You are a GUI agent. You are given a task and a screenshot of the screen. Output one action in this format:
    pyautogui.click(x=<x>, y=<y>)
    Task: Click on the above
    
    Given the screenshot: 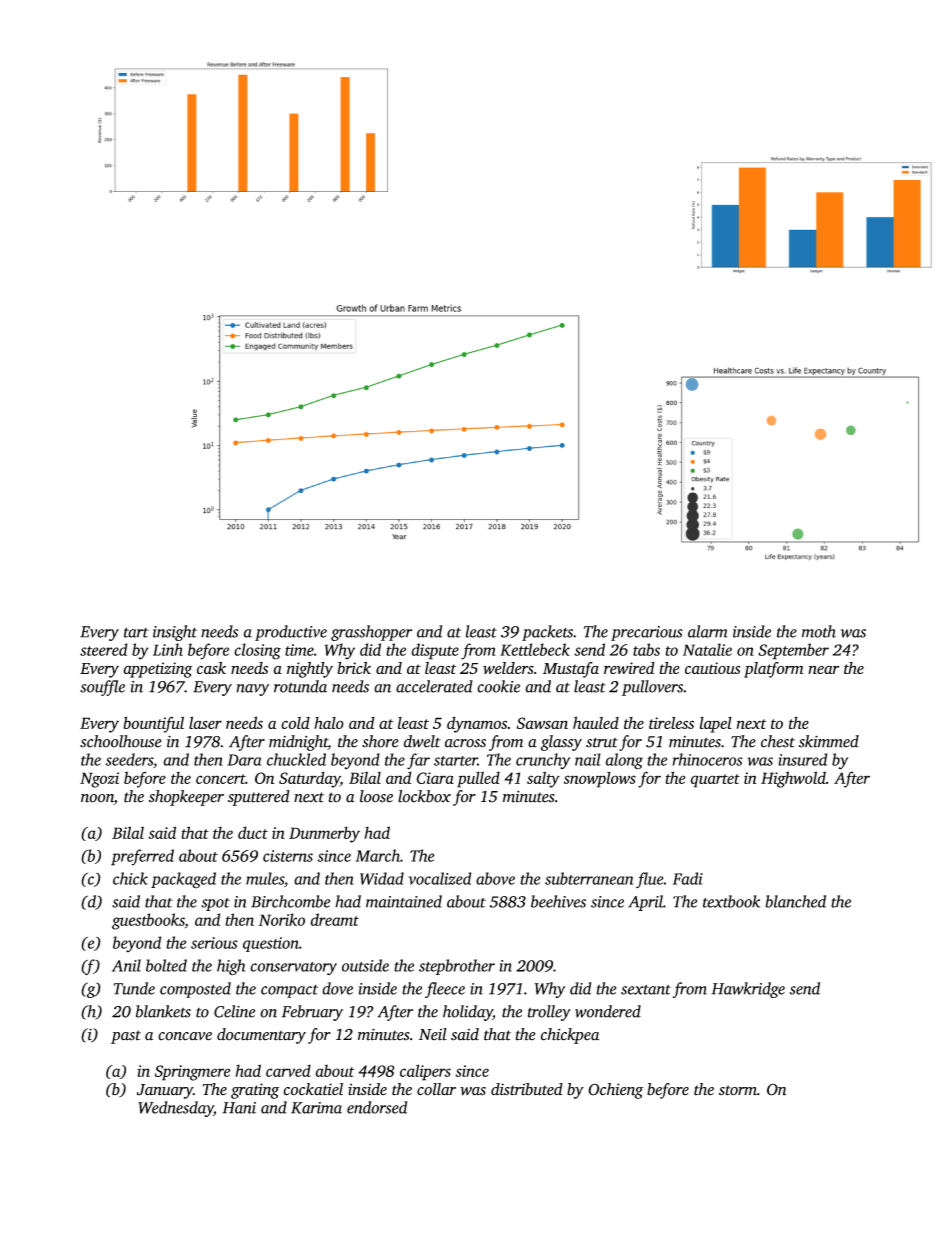 What is the action you would take?
    pyautogui.click(x=495, y=878)
